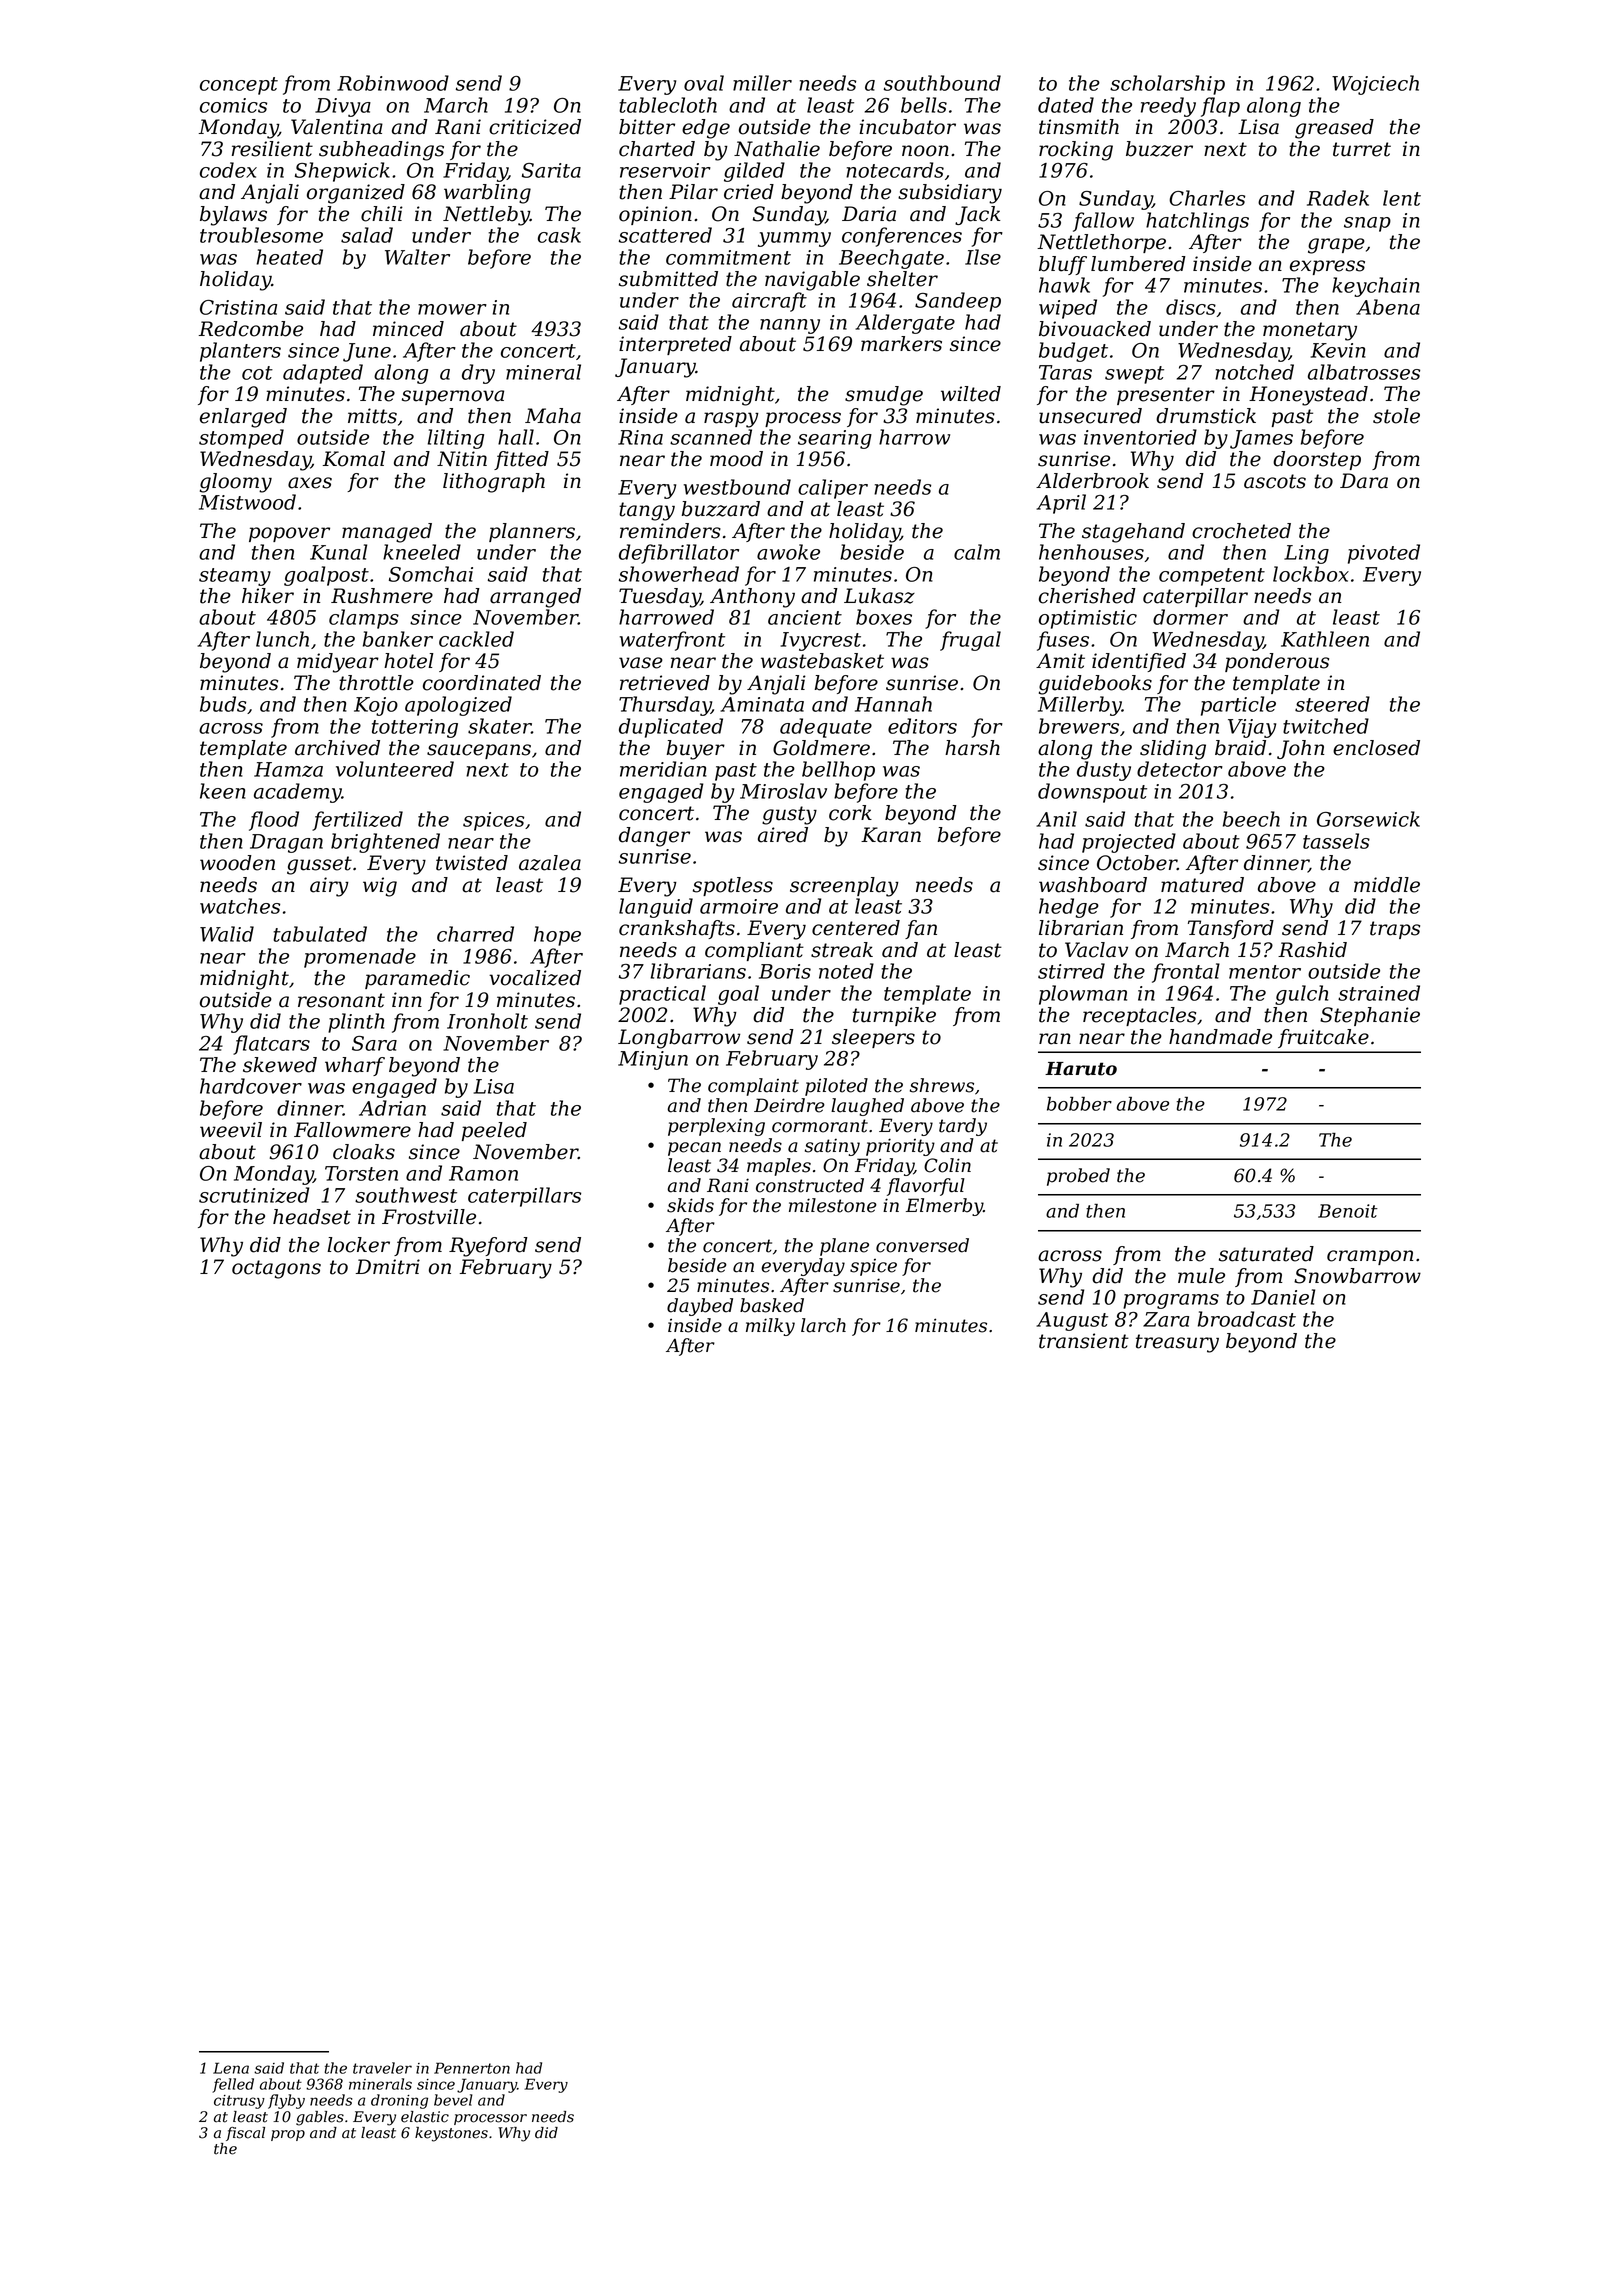 The image size is (1620, 2292). Describe the element at coordinates (238, 307) in the page. I see `Cristina` at that location.
